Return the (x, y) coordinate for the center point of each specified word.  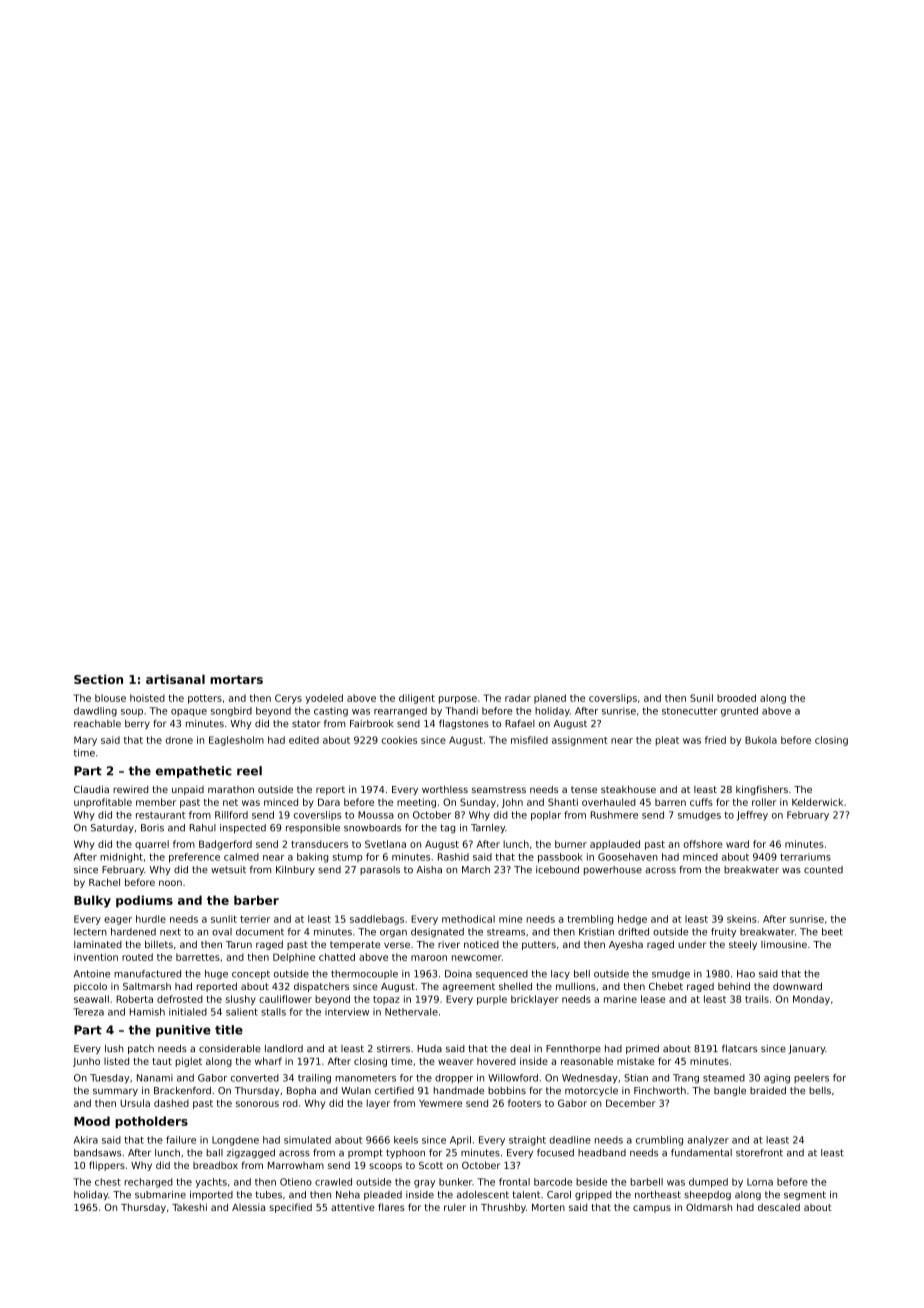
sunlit (224, 919)
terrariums (805, 857)
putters (539, 945)
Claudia (91, 789)
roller (764, 802)
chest (108, 1182)
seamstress (499, 789)
